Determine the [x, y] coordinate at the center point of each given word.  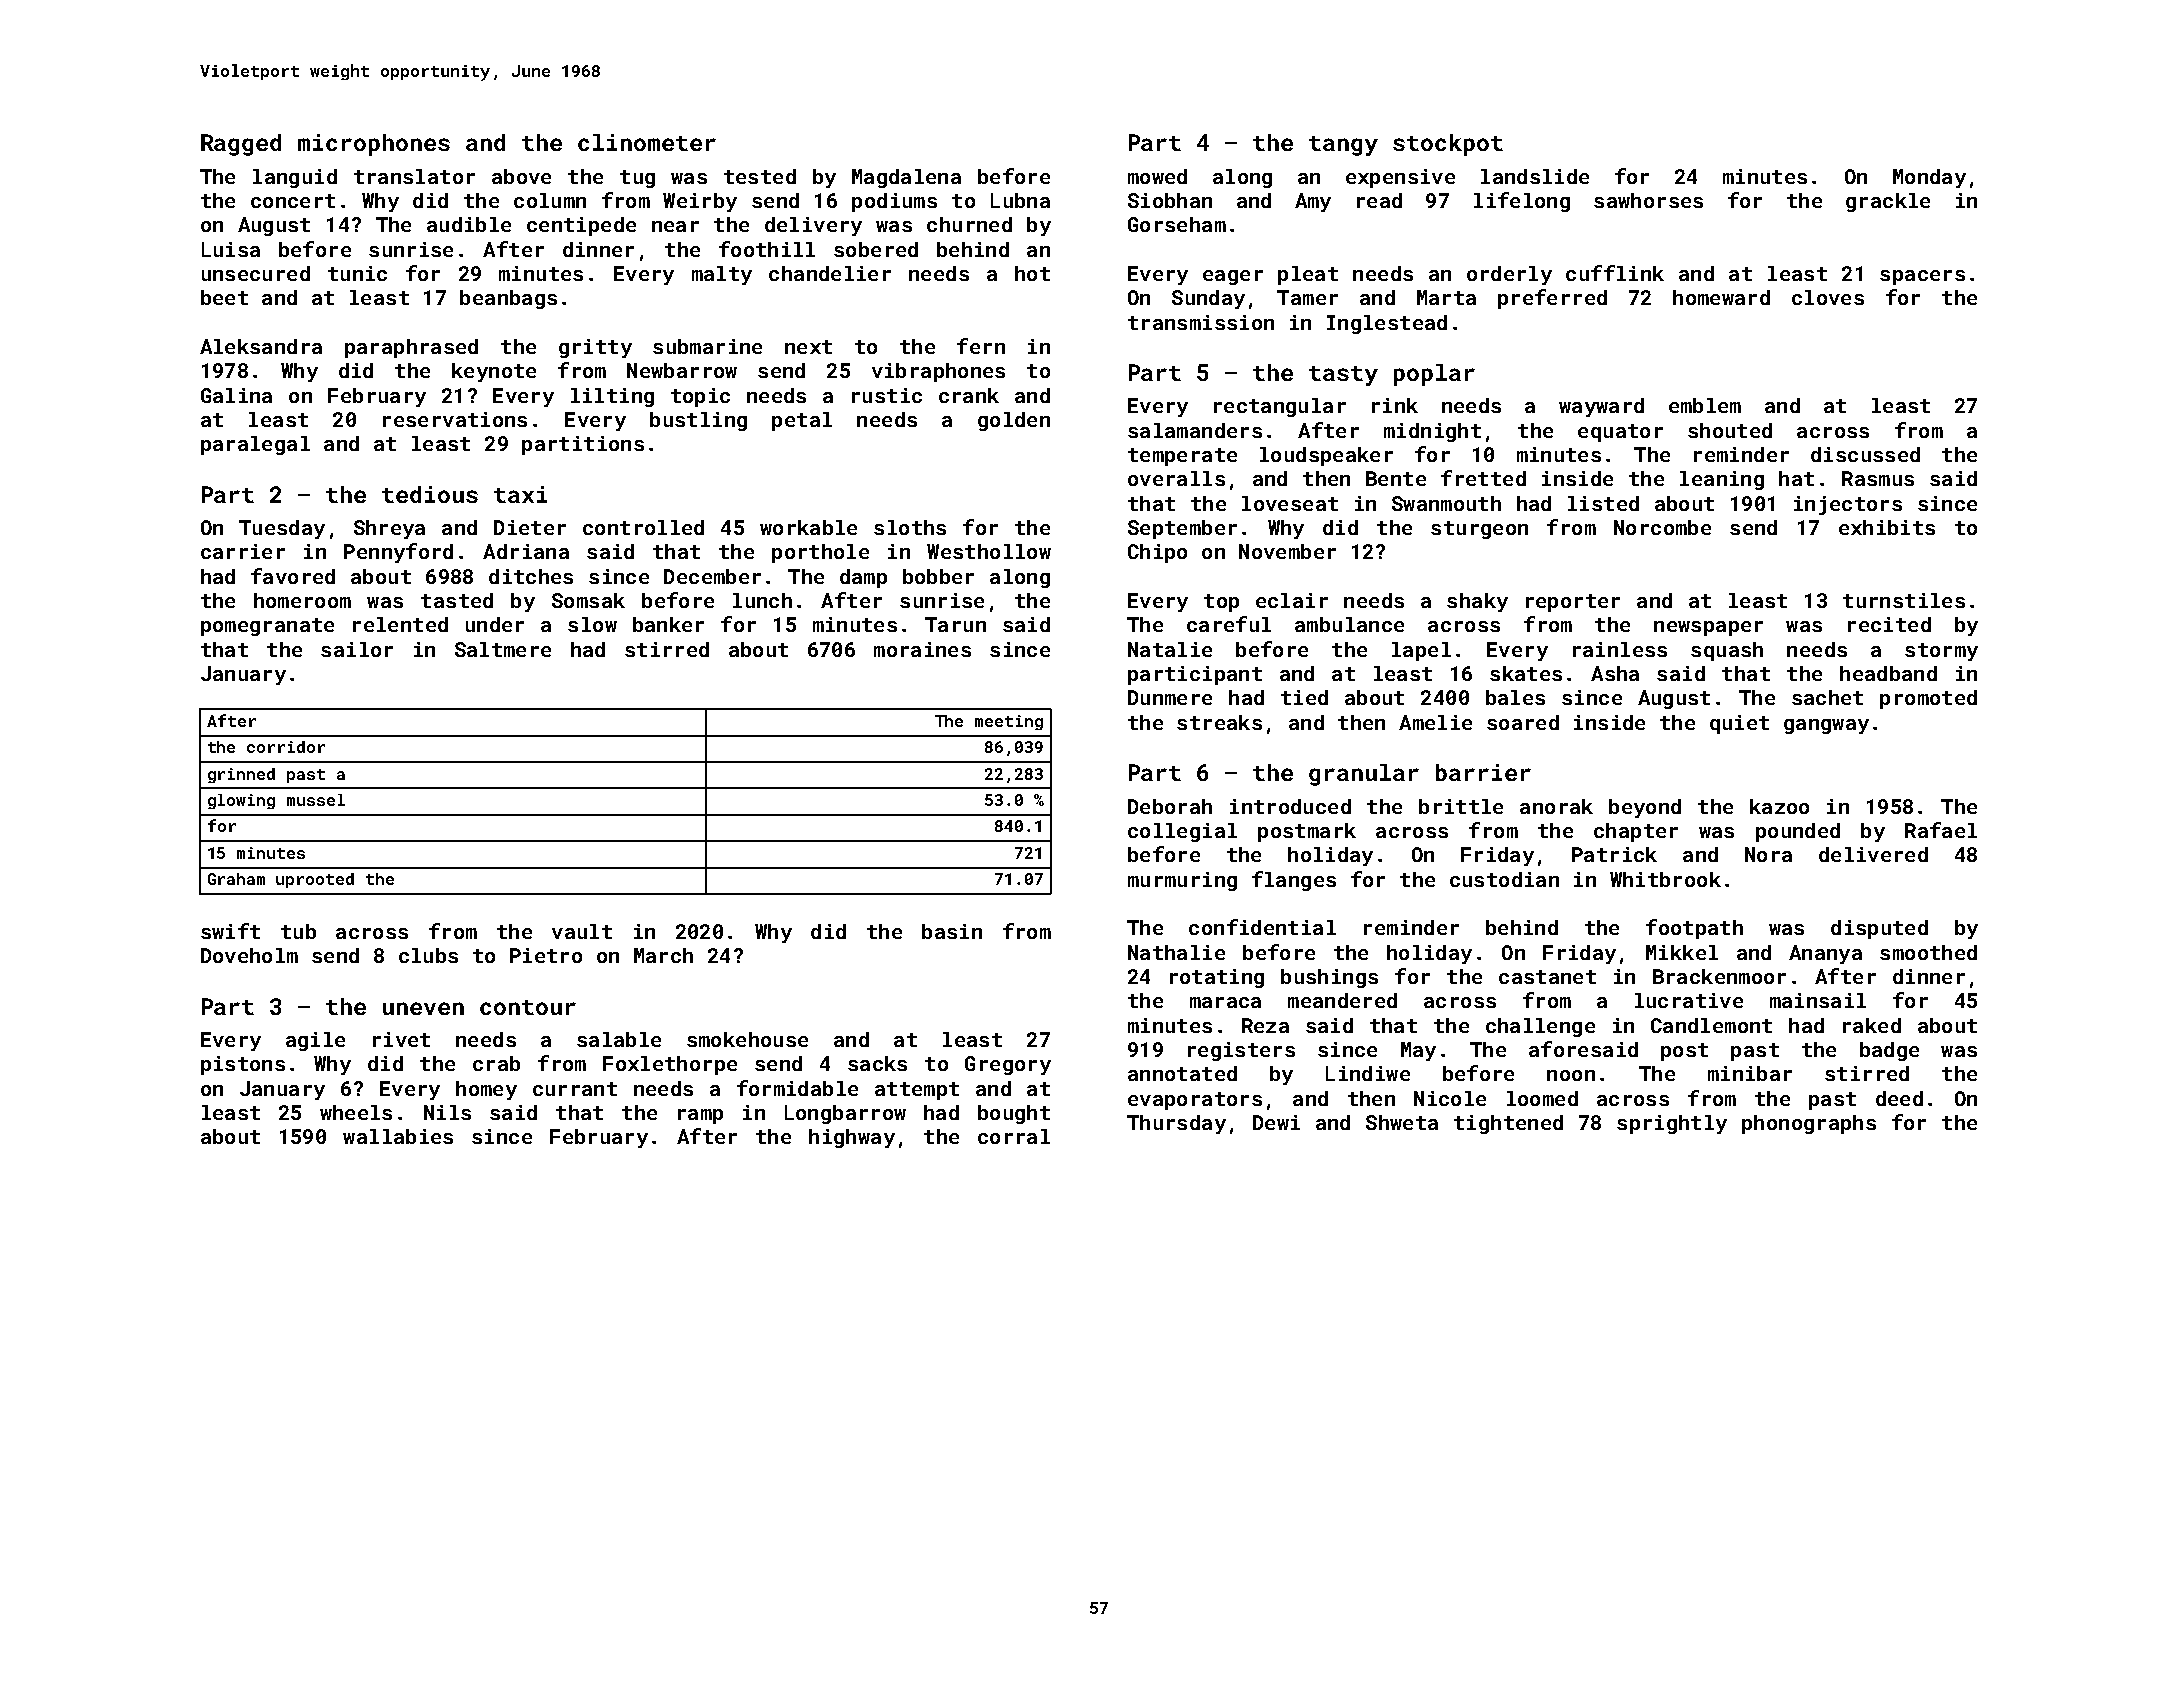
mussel [316, 800]
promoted [1928, 699]
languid [295, 178]
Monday [1929, 178]
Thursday [1176, 1124]
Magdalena [906, 178]
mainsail [1818, 1000]
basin [952, 931]
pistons [243, 1065]
